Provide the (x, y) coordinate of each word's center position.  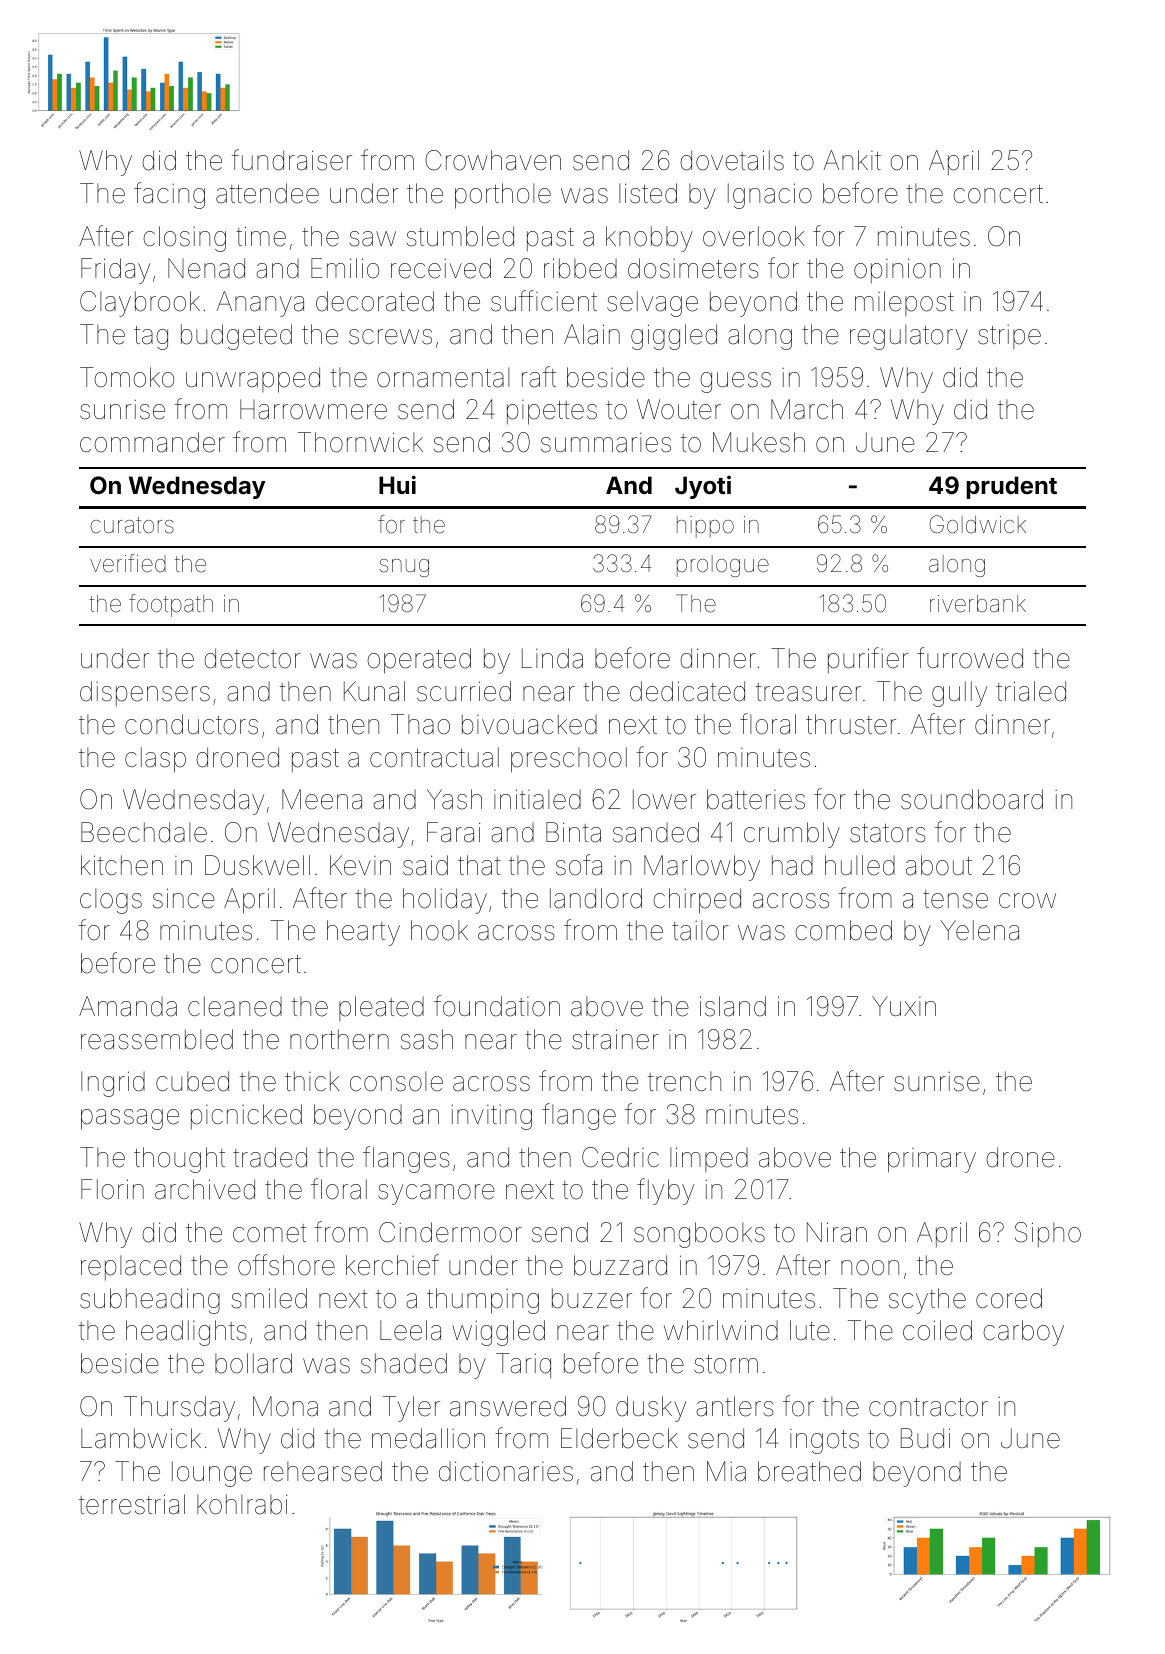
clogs (111, 901)
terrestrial (132, 1504)
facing (169, 195)
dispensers (145, 694)
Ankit (852, 160)
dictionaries (506, 1471)
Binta (573, 832)
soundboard (972, 799)
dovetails (732, 160)
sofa (579, 865)
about (939, 865)
